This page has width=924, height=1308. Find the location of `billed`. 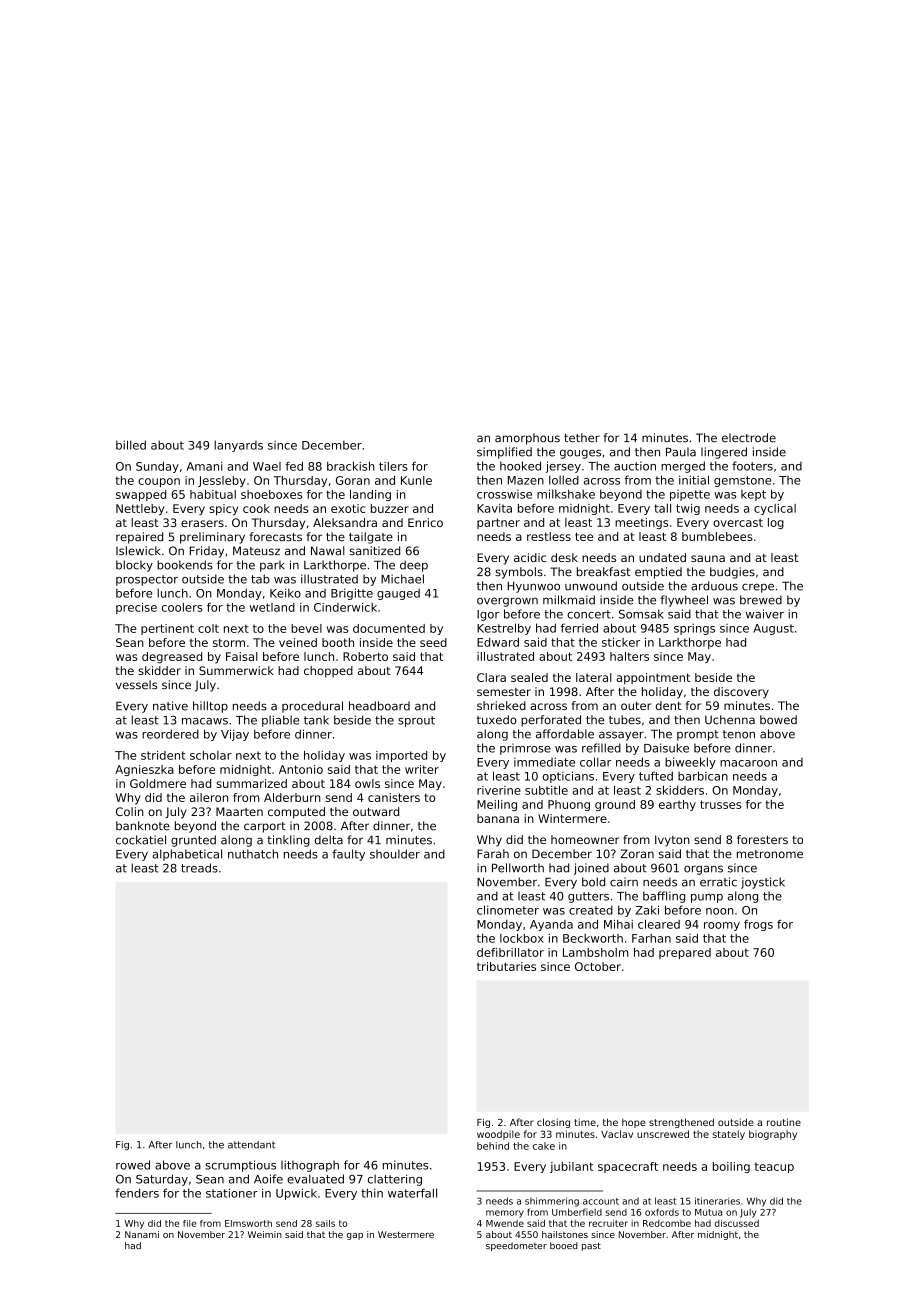

billed is located at coordinates (131, 445).
